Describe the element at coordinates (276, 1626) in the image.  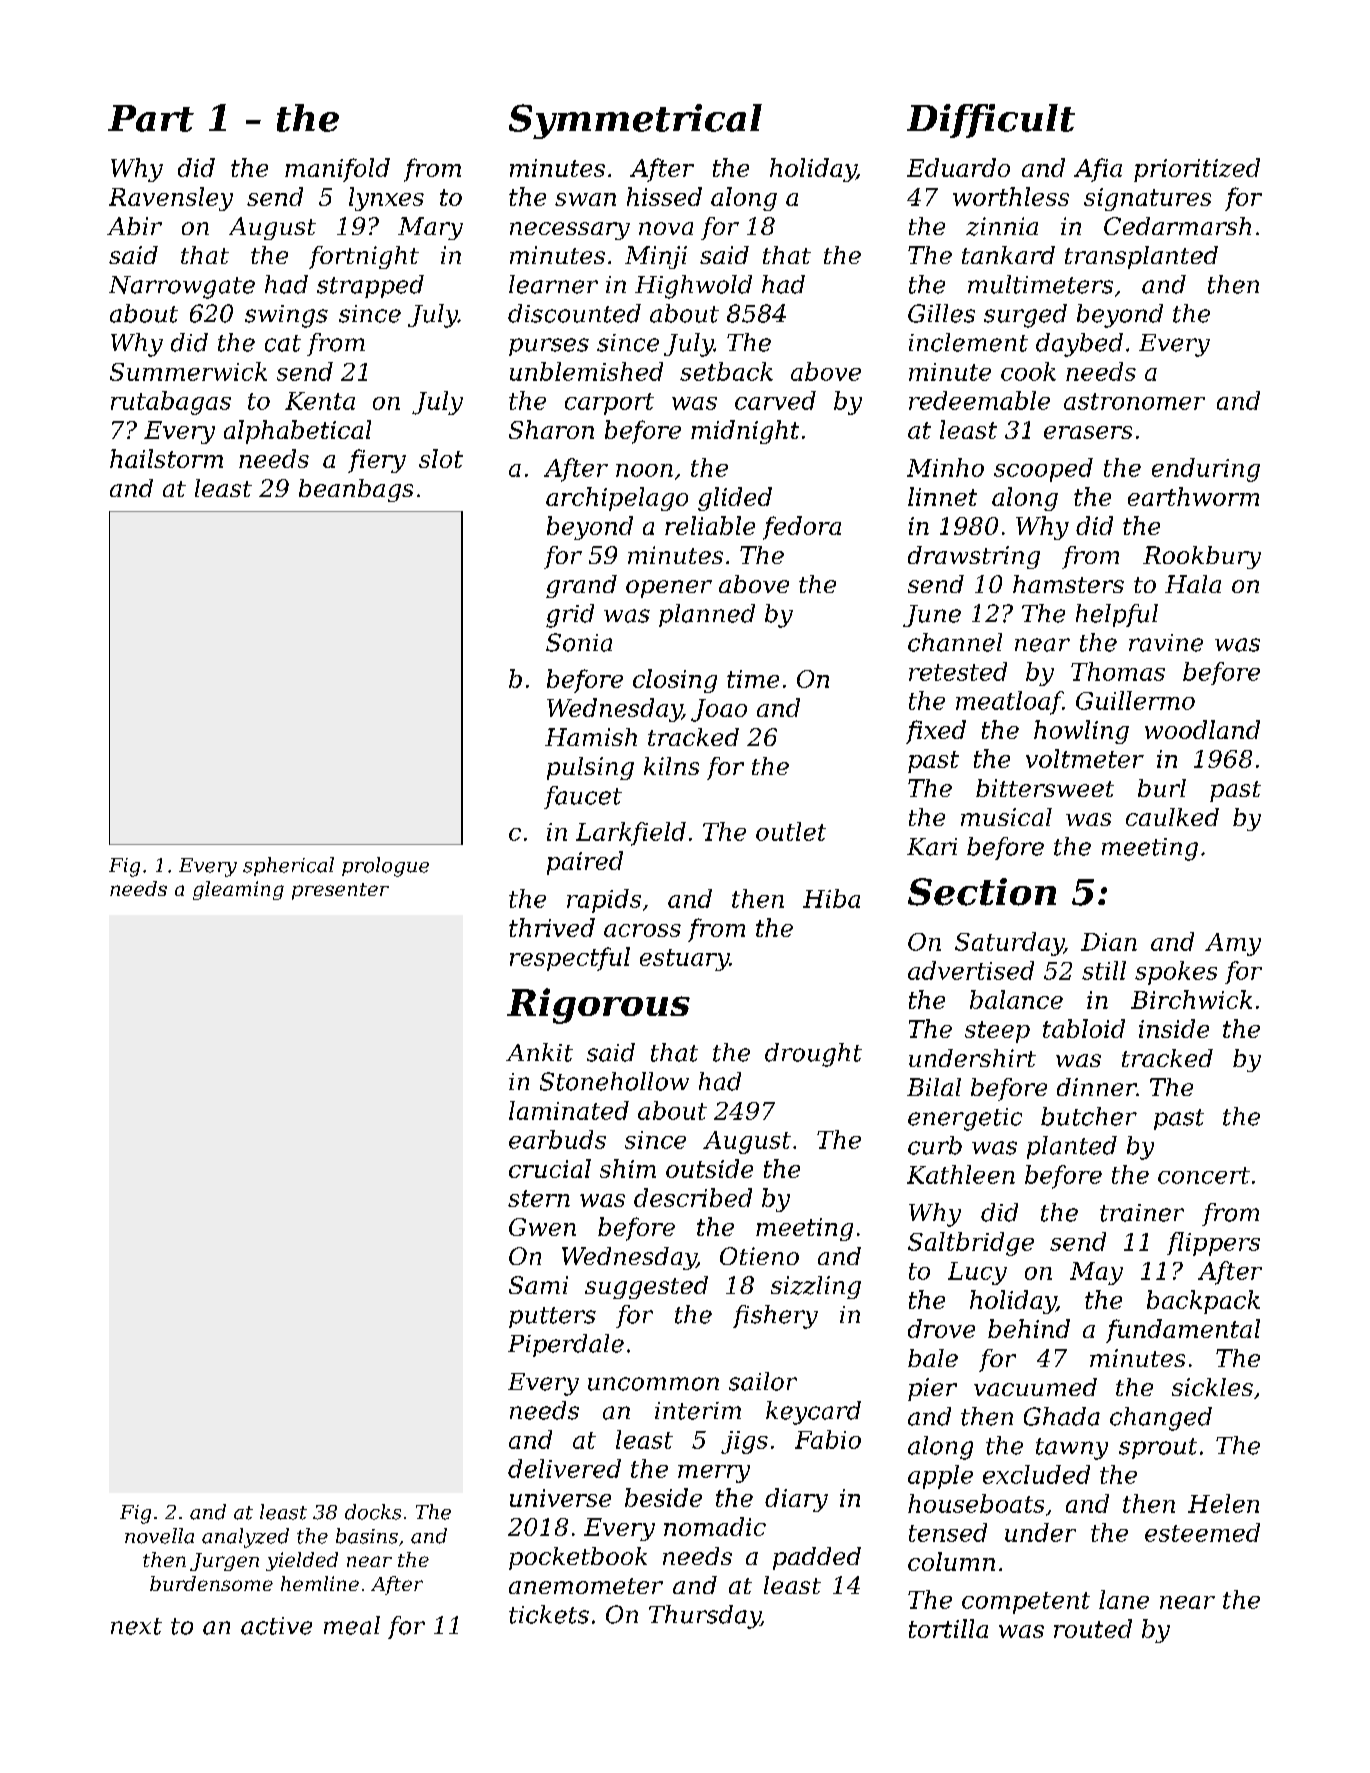
I see `active` at that location.
